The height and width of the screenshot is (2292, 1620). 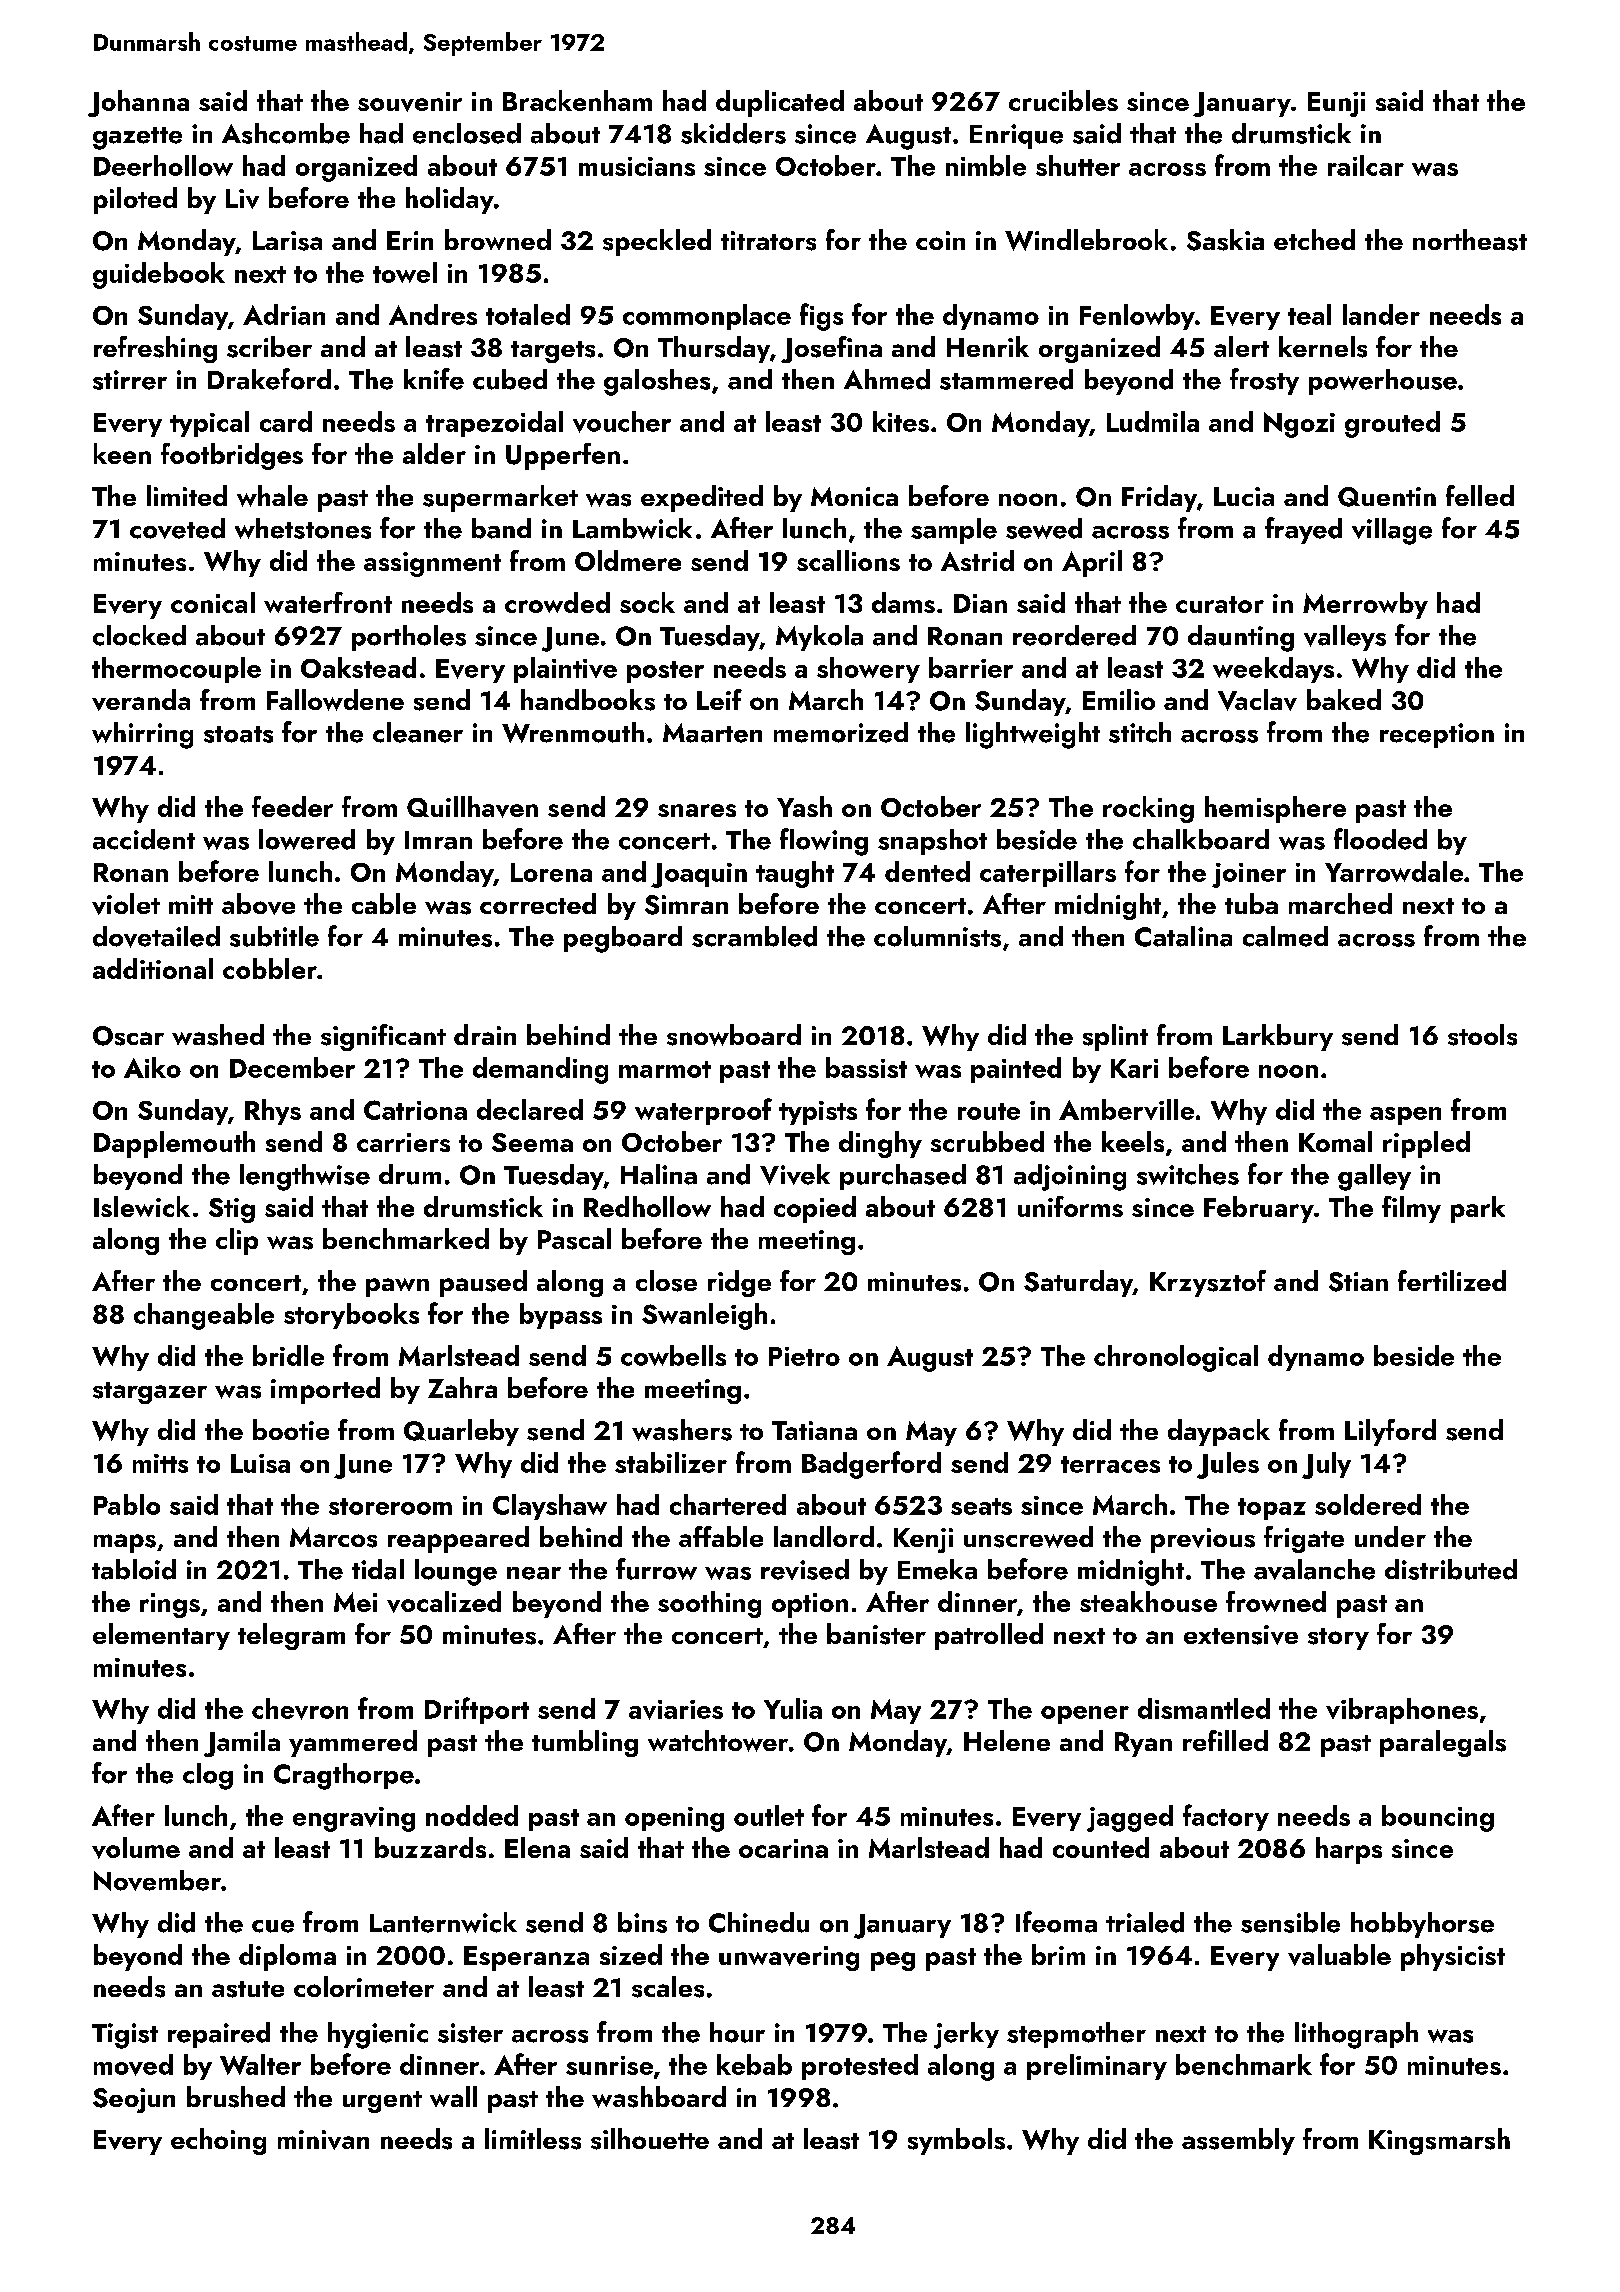 I want to click on calmed, so click(x=1285, y=936).
